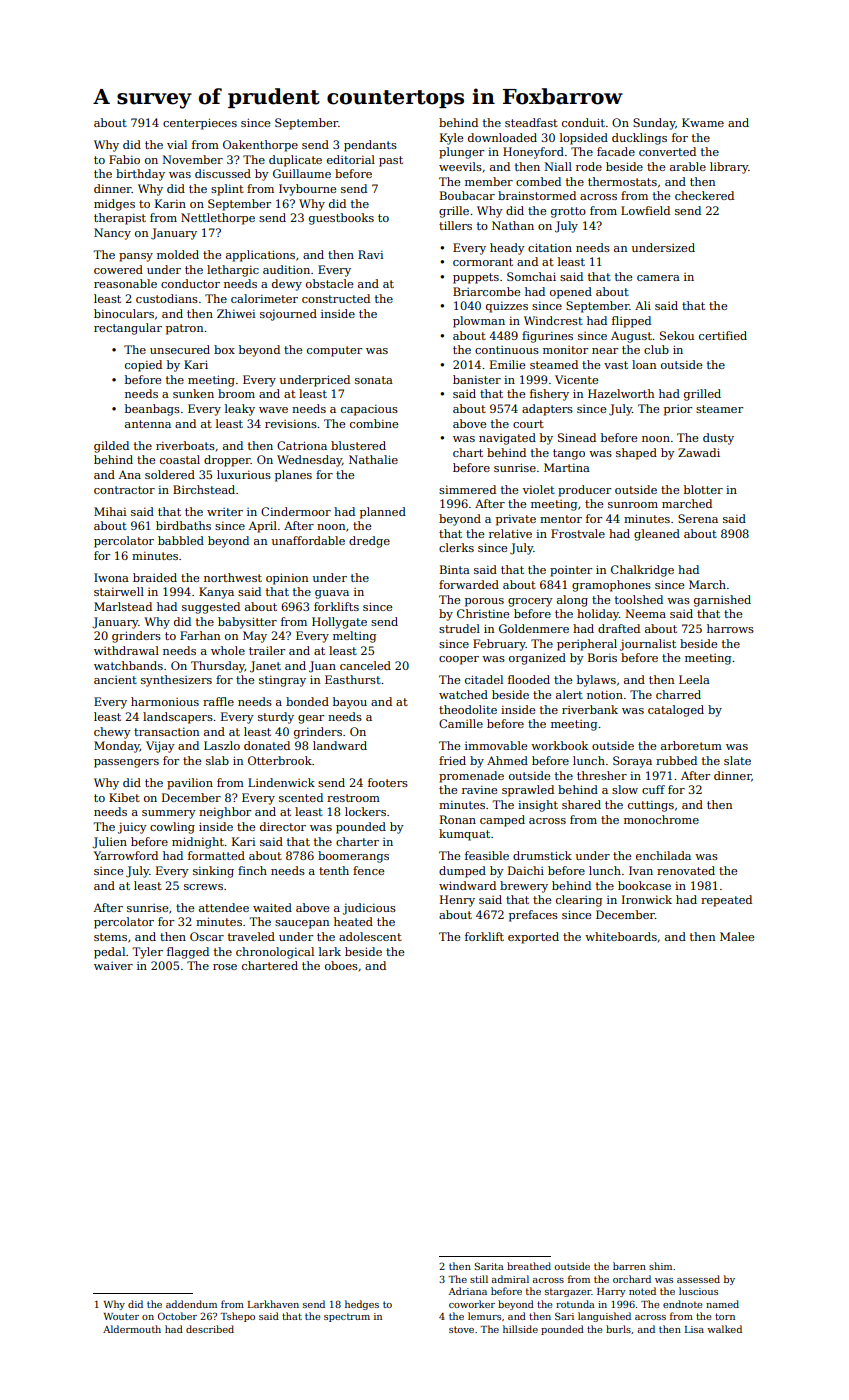 This image has width=849, height=1400. I want to click on banister, so click(477, 379).
